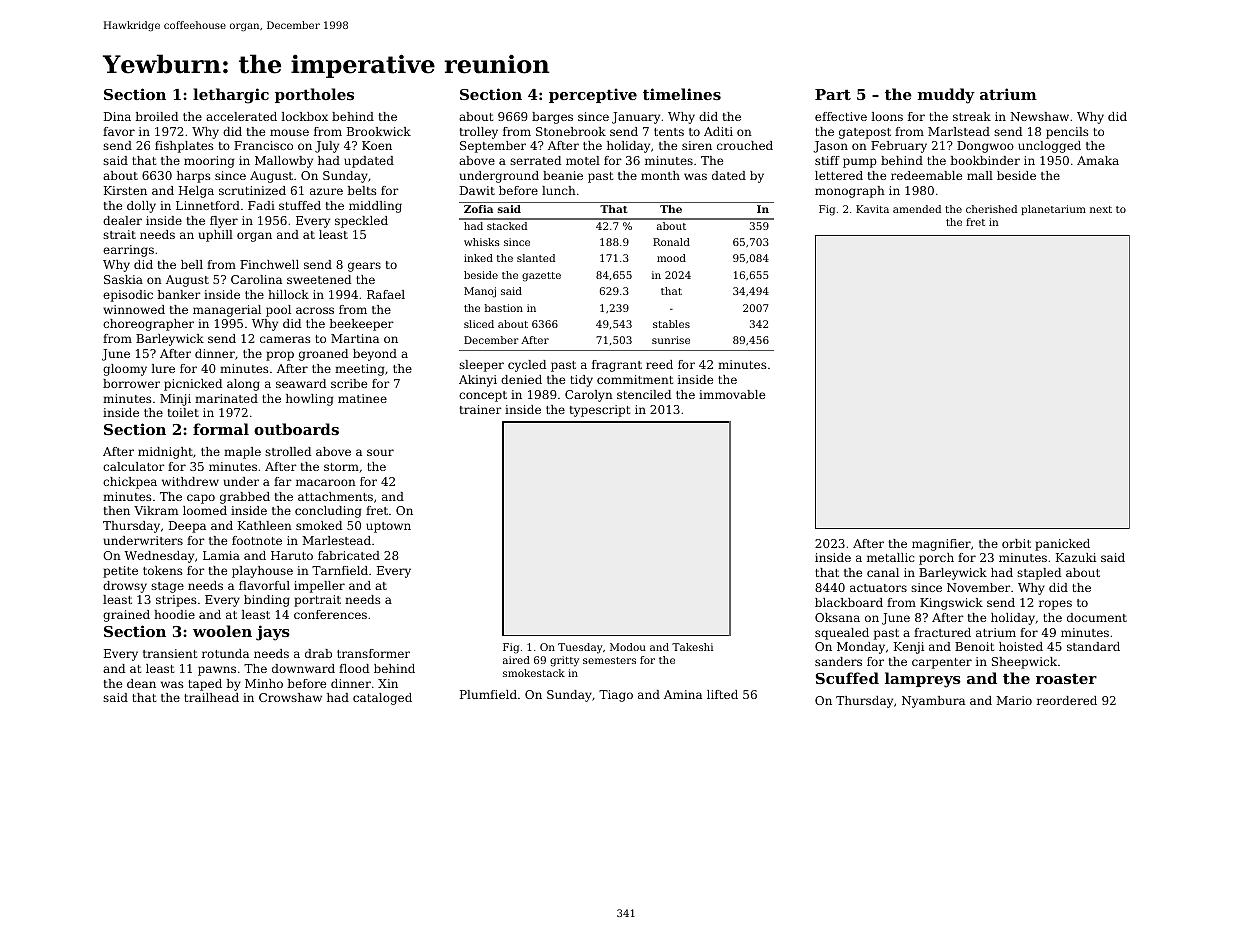 Image resolution: width=1233 pixels, height=952 pixels. Describe the element at coordinates (745, 145) in the screenshot. I see `crouched` at that location.
